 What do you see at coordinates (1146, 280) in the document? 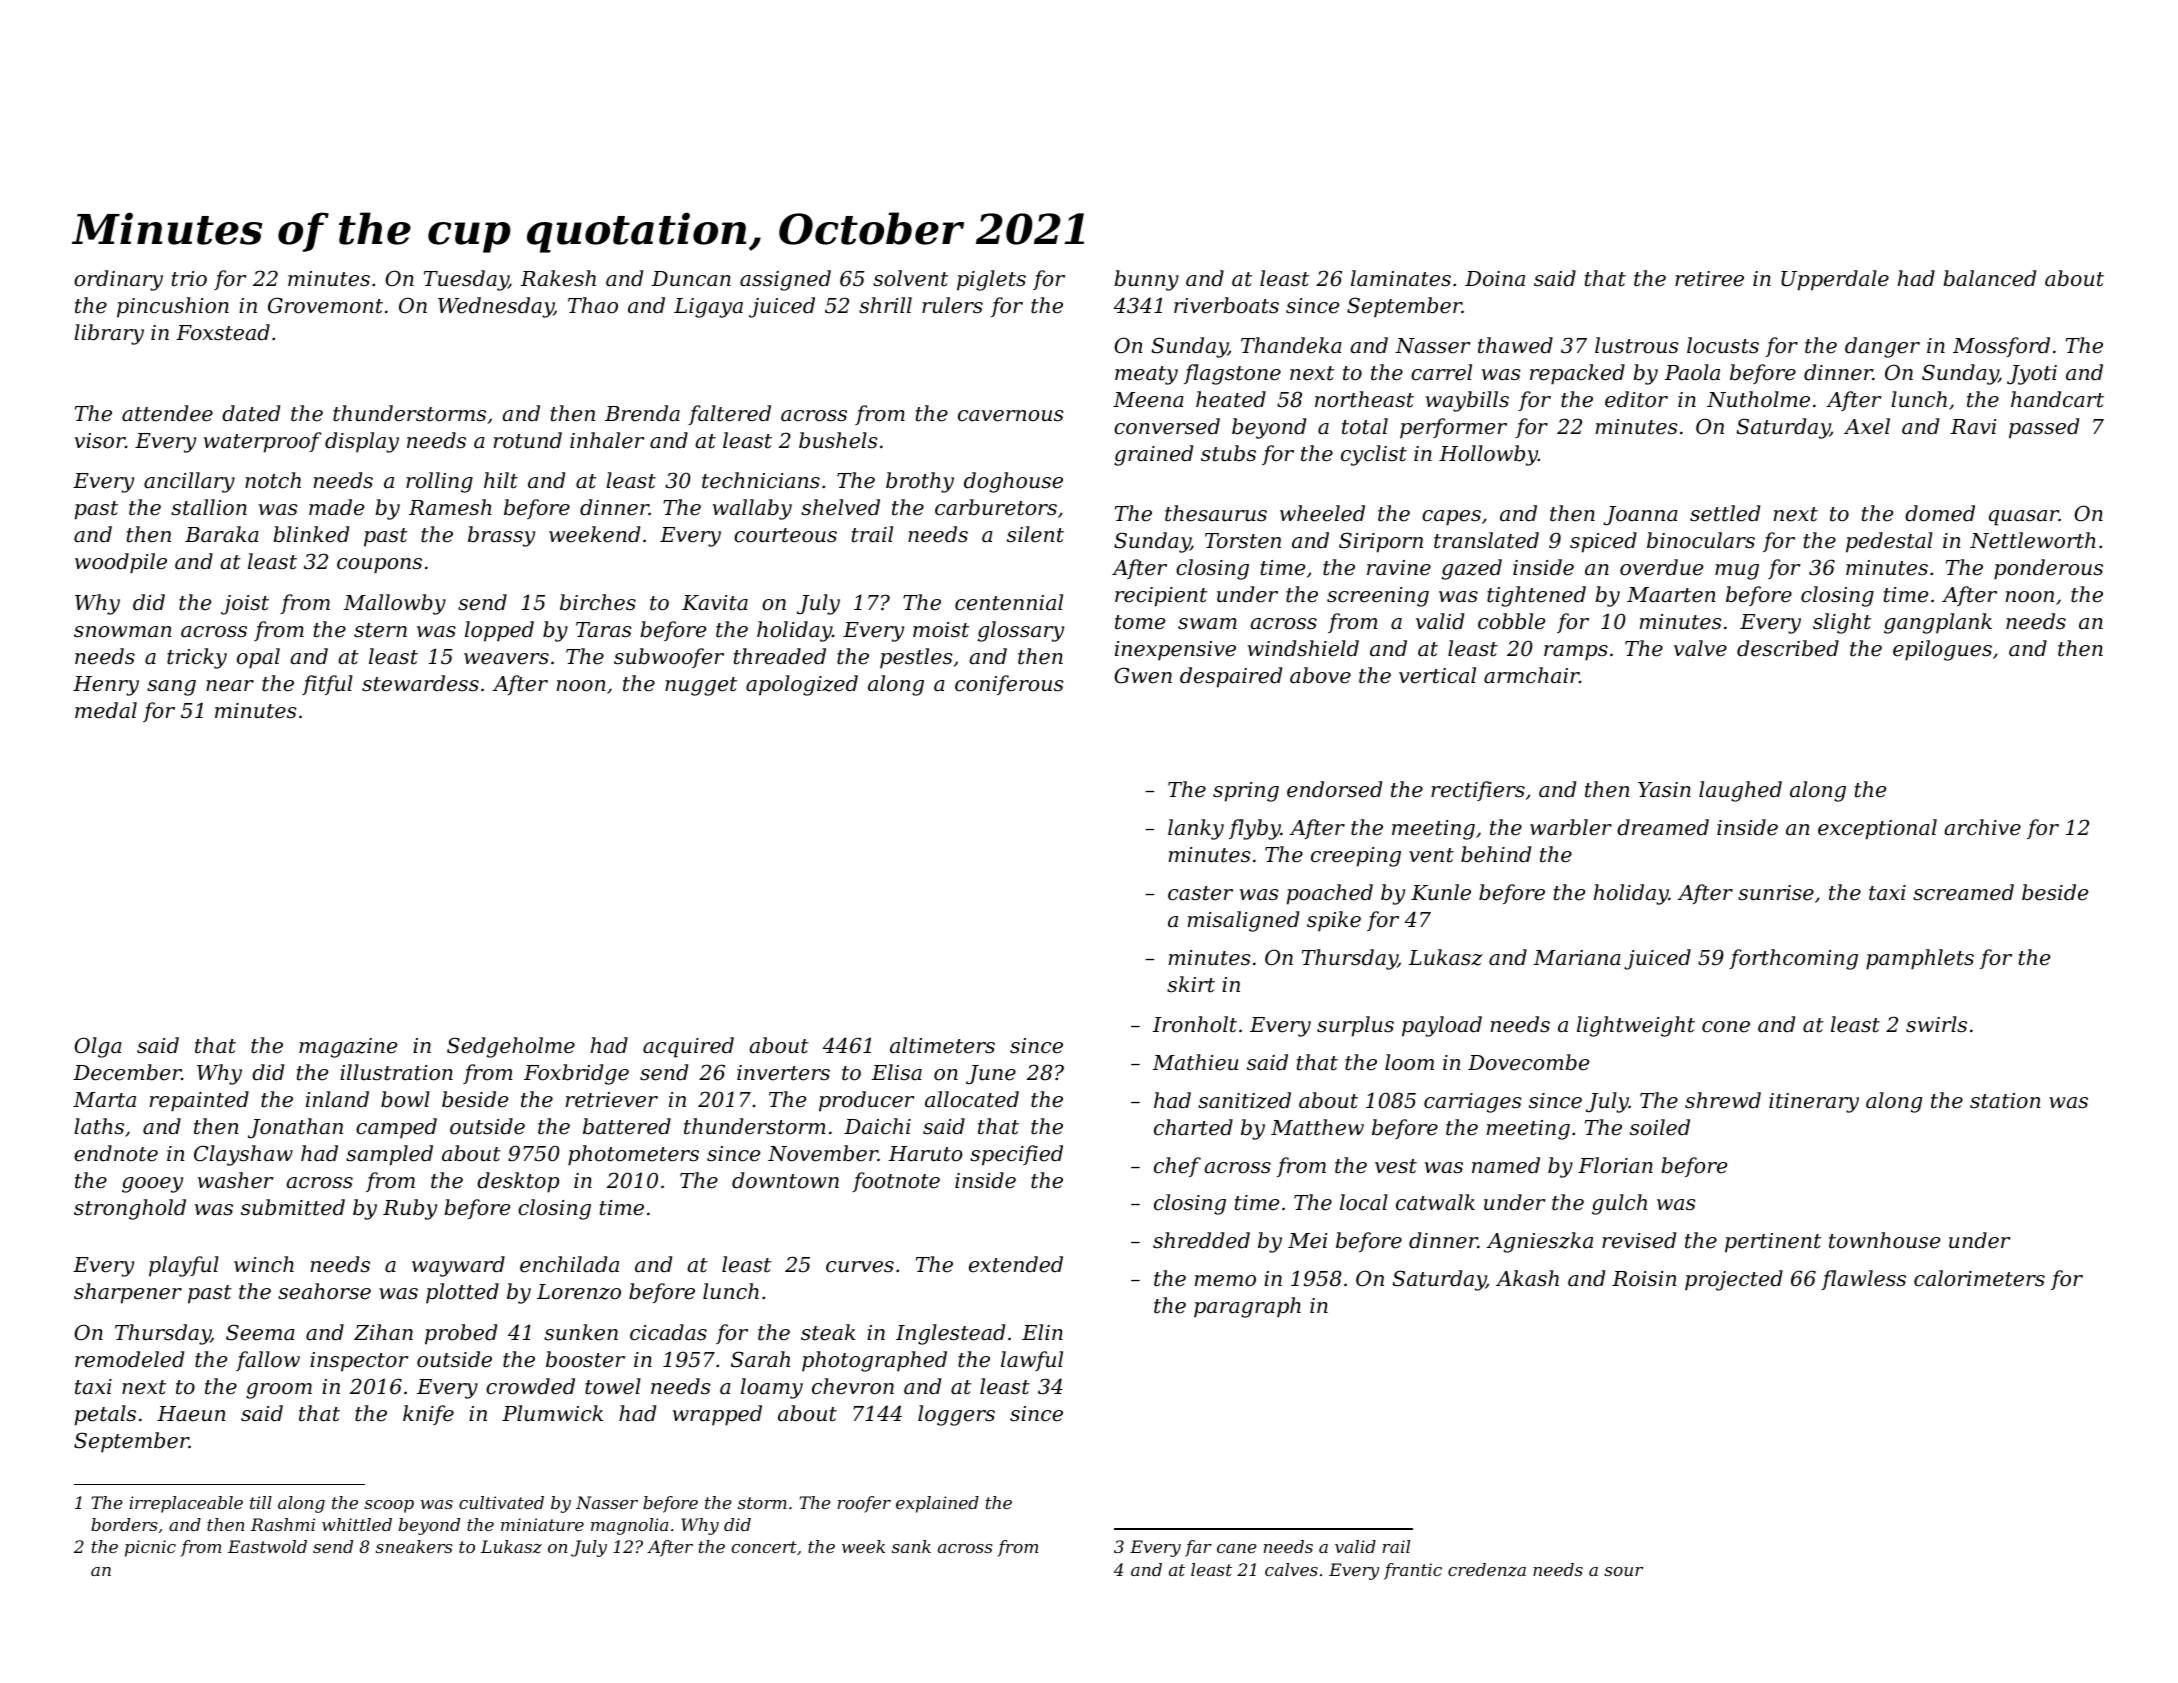
I see `bunny` at bounding box center [1146, 280].
